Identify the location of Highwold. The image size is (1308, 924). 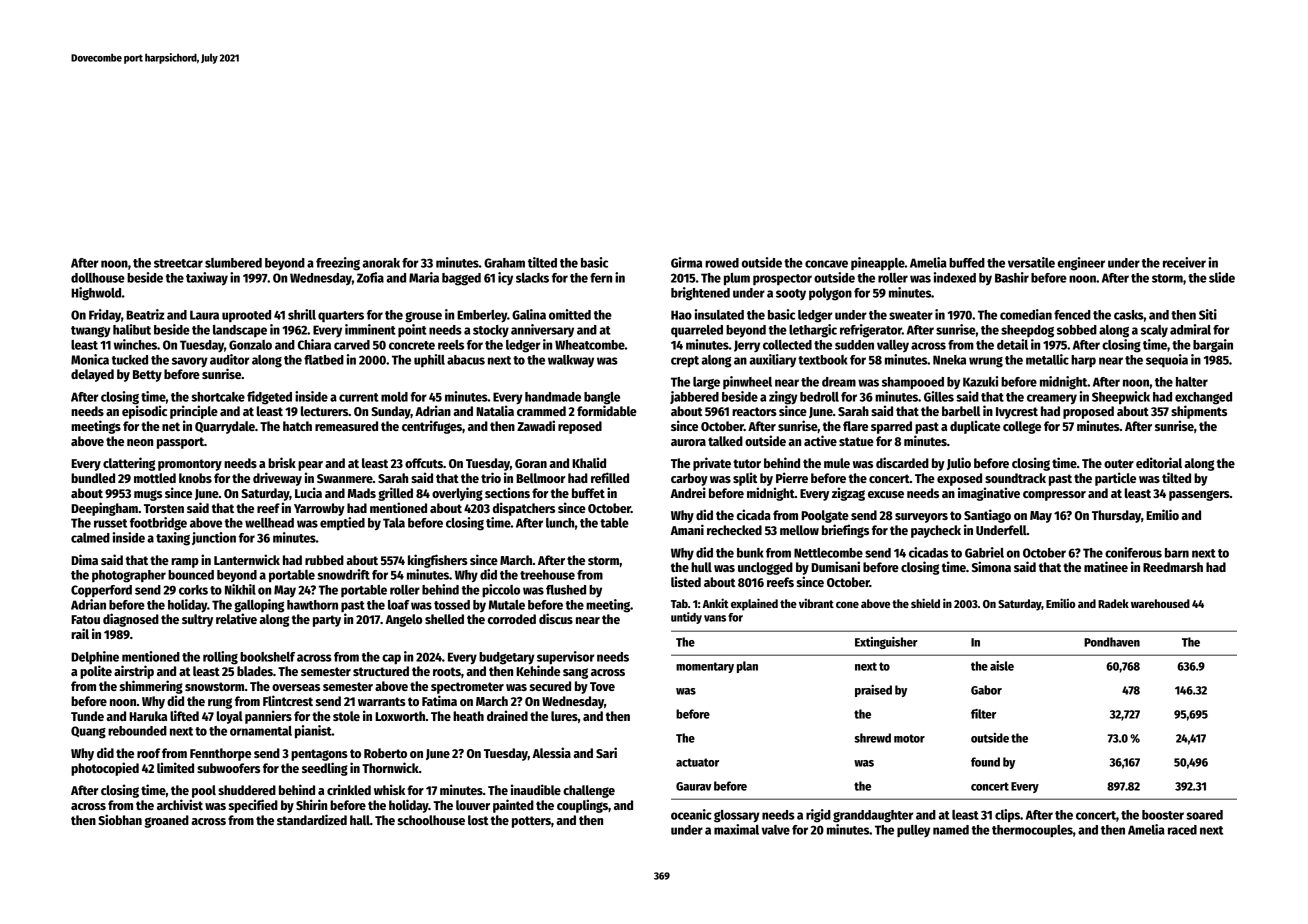
(96, 294).
